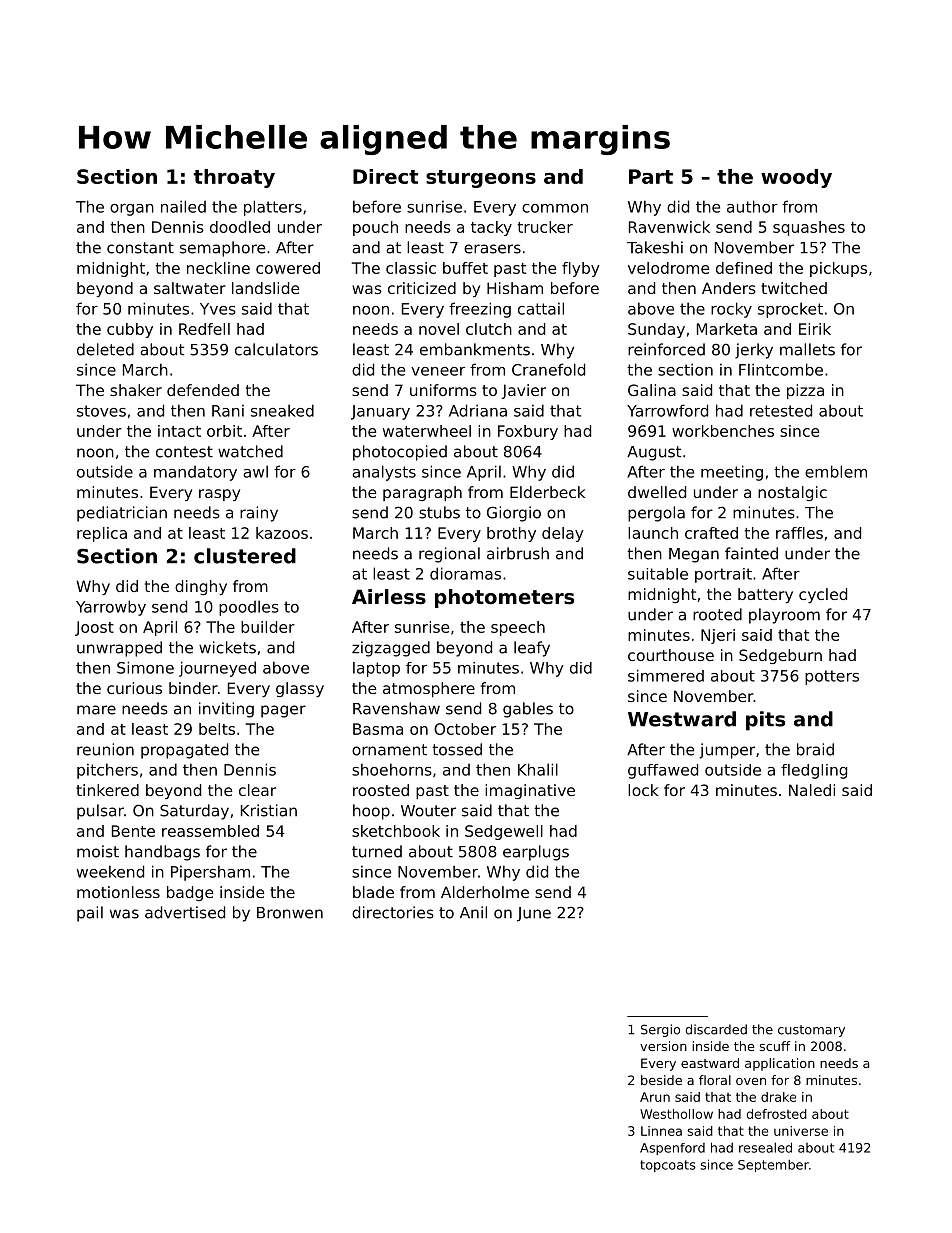 The height and width of the screenshot is (1233, 952). What do you see at coordinates (136, 390) in the screenshot?
I see `shaker` at bounding box center [136, 390].
